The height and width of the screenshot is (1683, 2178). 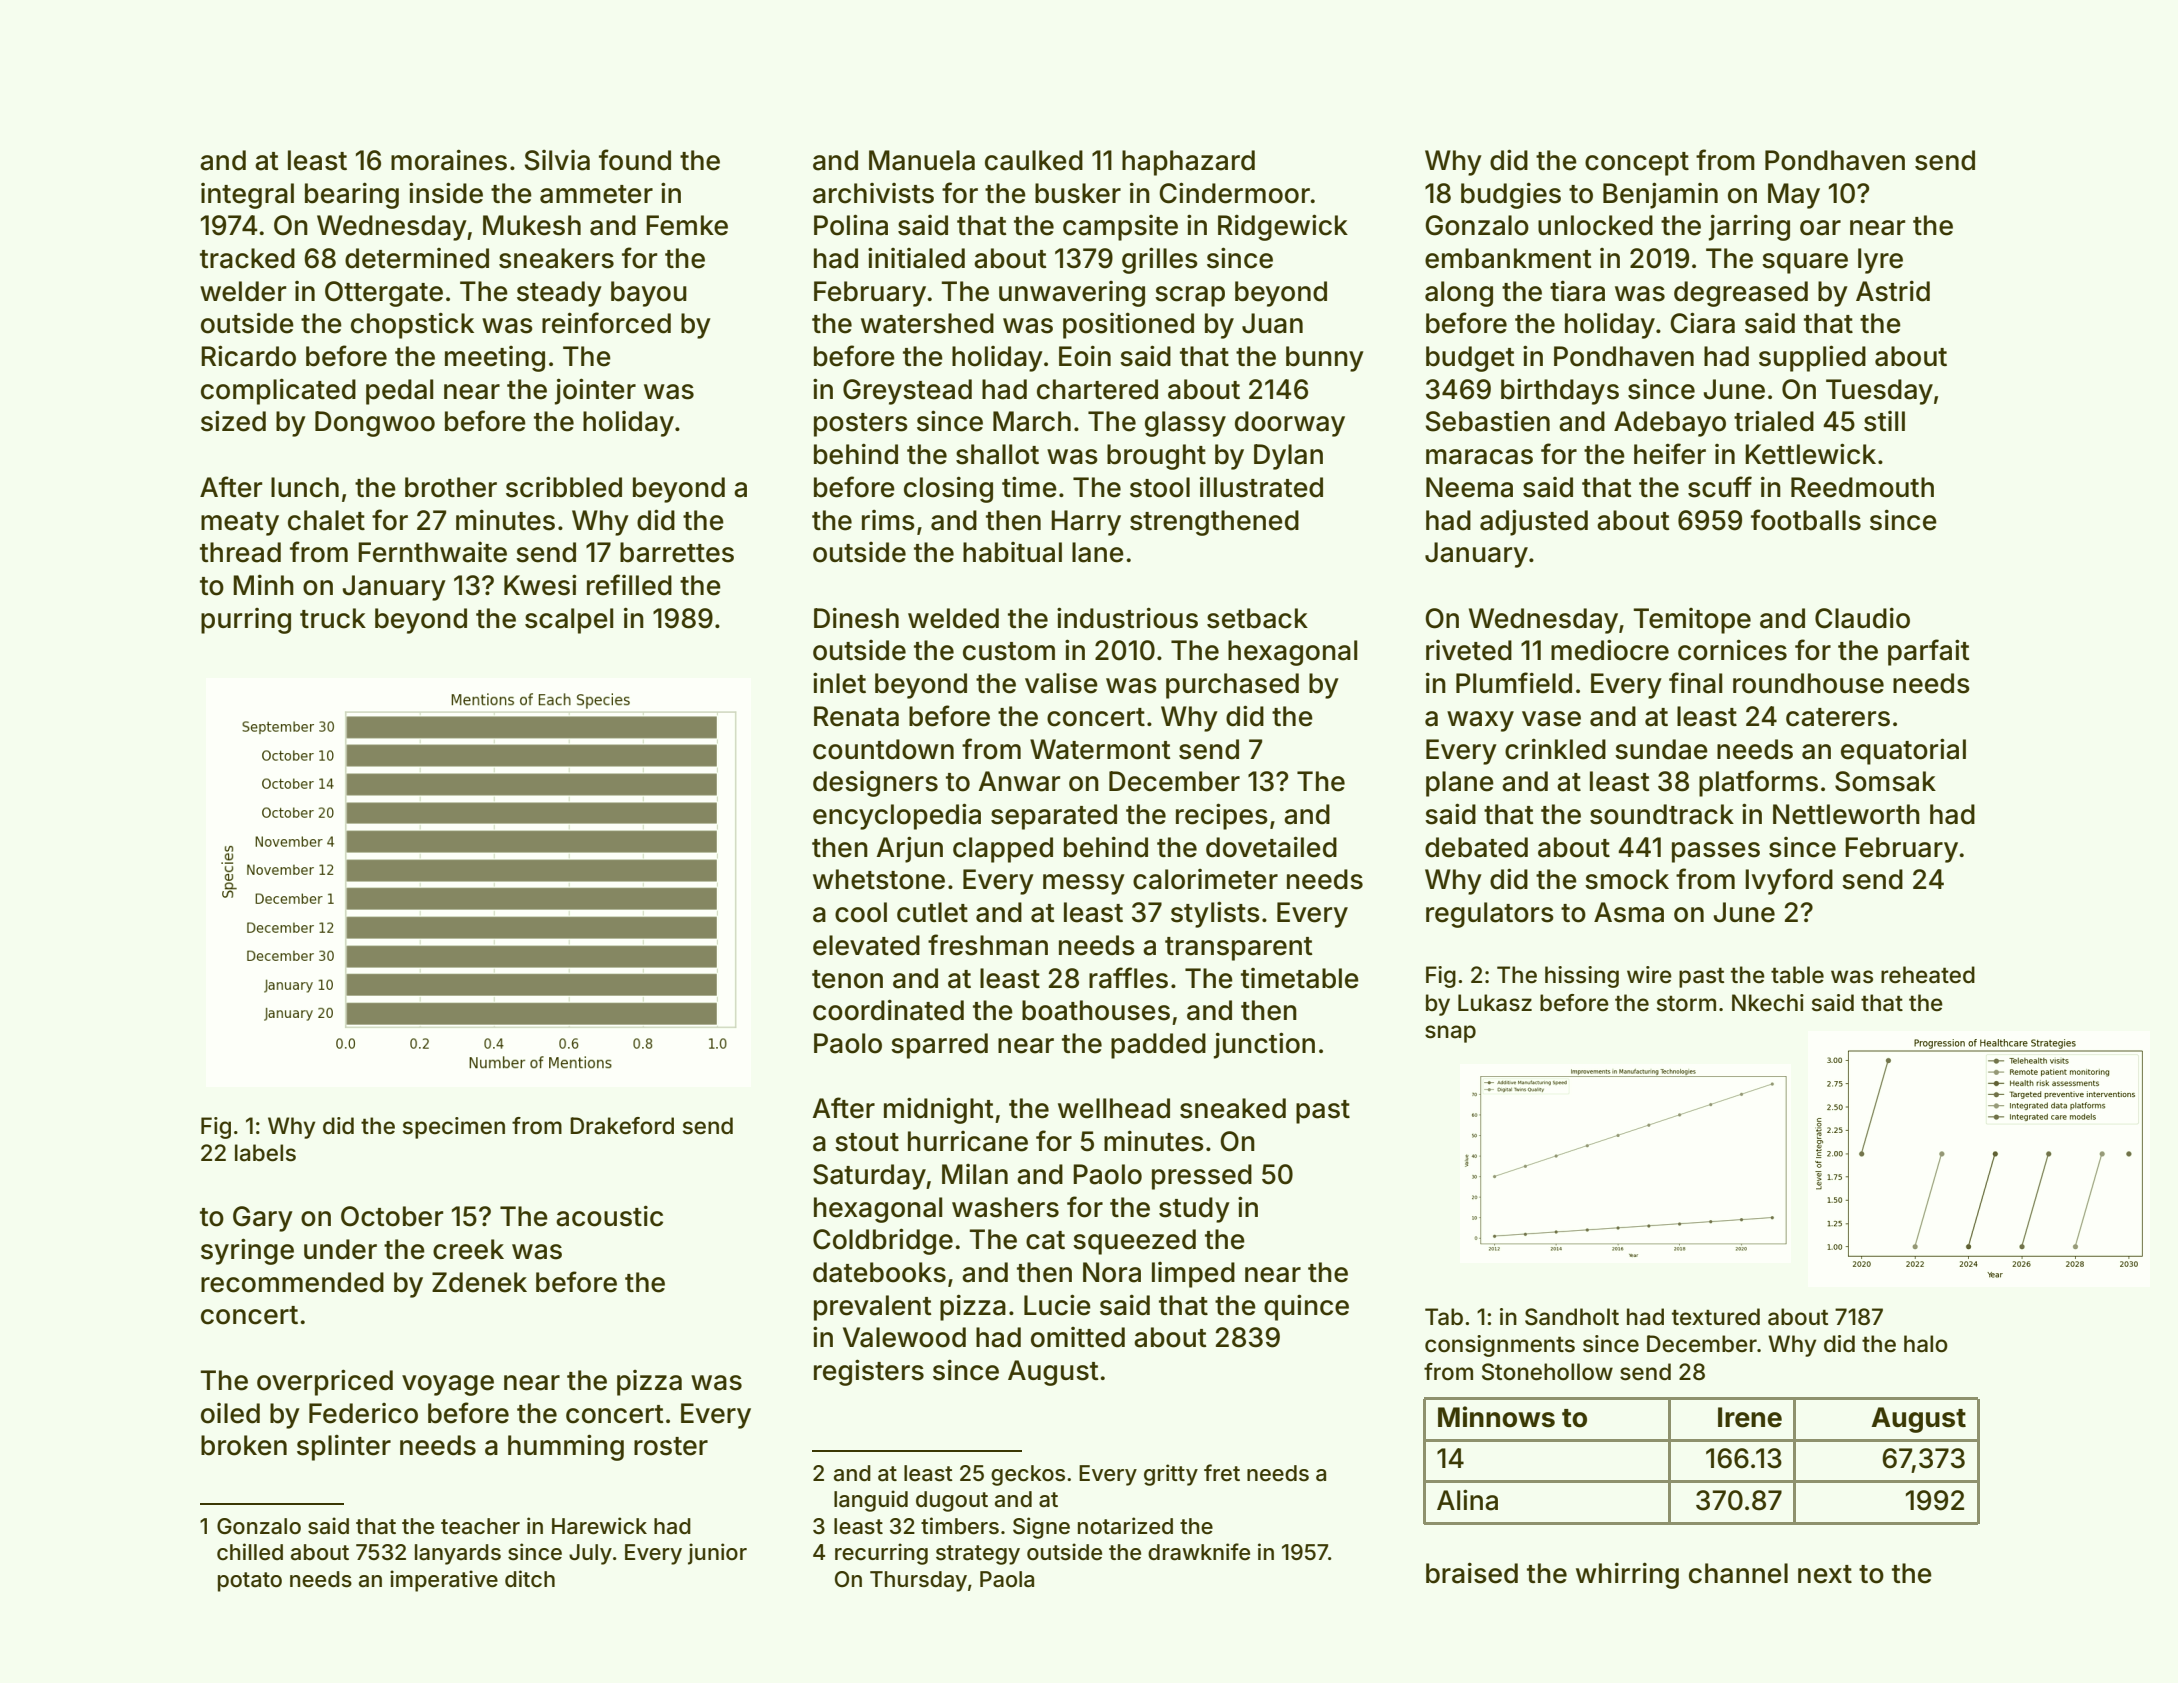 What do you see at coordinates (1034, 160) in the screenshot?
I see `caulked` at bounding box center [1034, 160].
